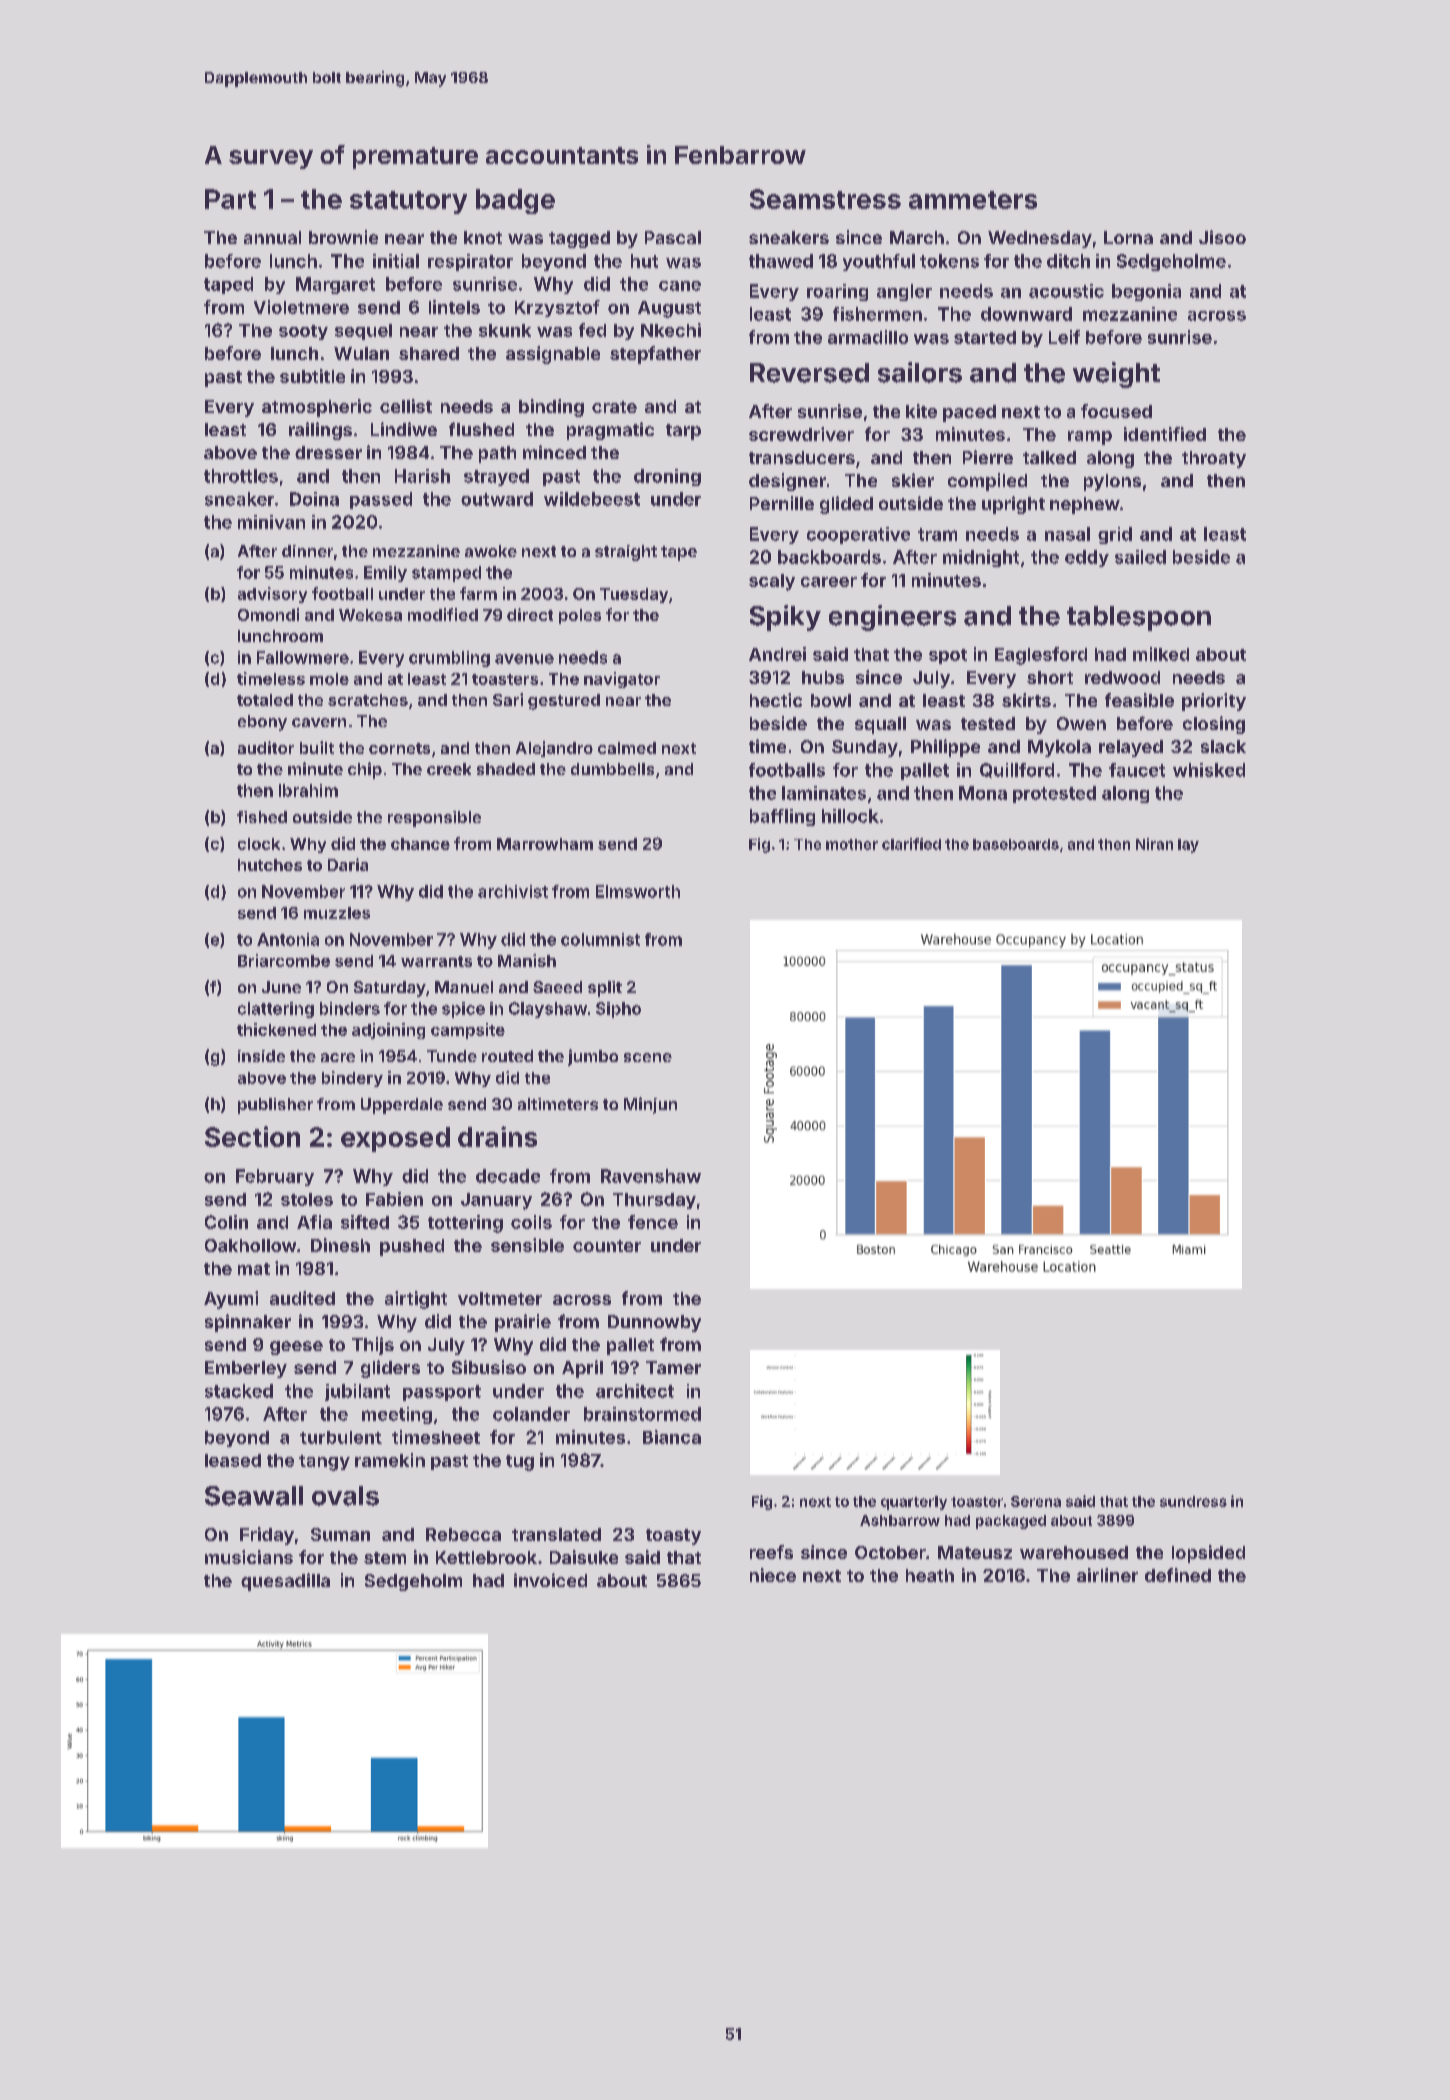 The width and height of the document is (1450, 2100). I want to click on dinner, so click(307, 551).
